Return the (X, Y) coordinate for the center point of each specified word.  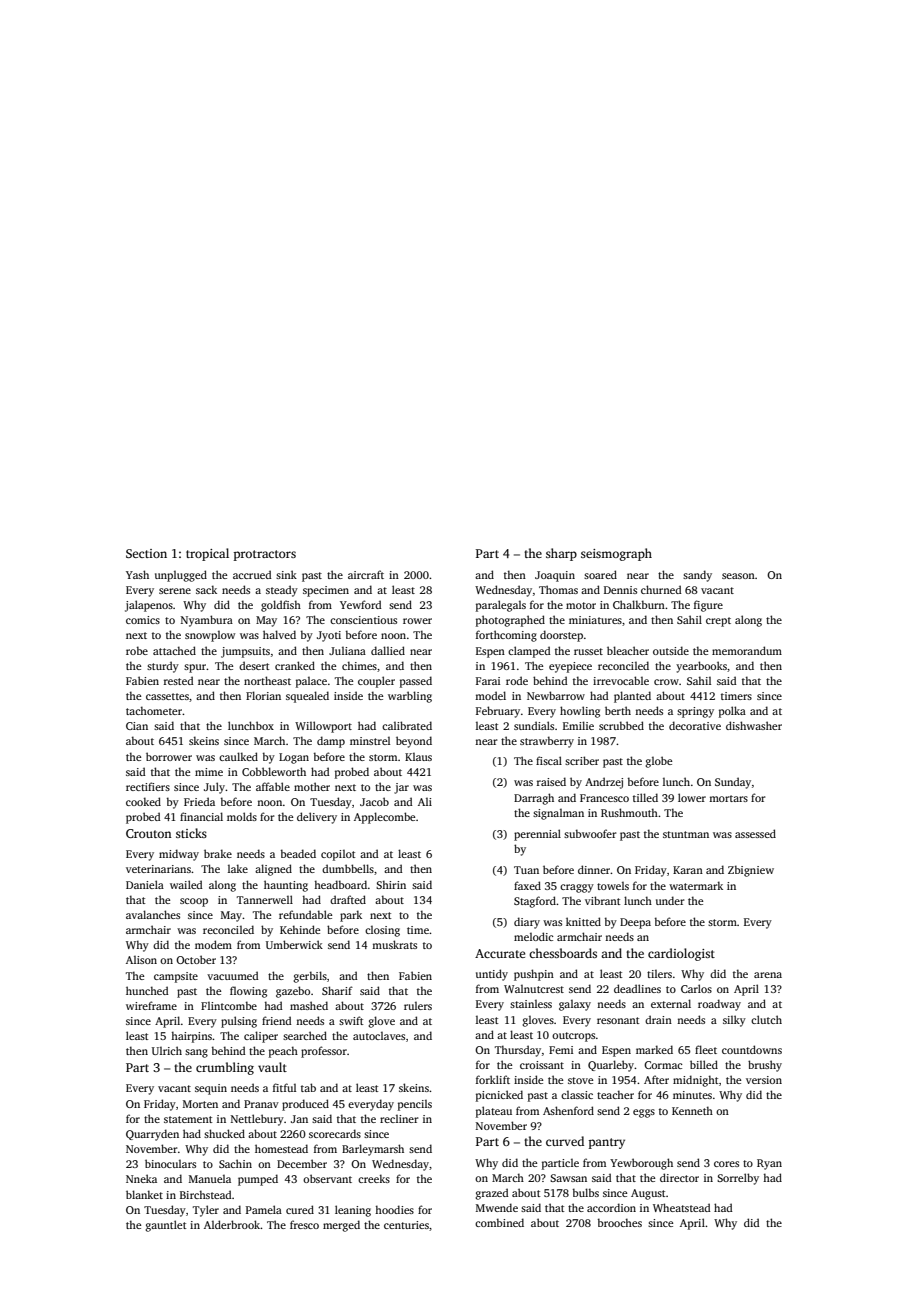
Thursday (518, 1051)
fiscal (549, 760)
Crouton (149, 833)
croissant (542, 1065)
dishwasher (754, 725)
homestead (281, 1148)
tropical (207, 554)
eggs (644, 1113)
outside (671, 650)
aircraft (366, 574)
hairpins (191, 1037)
